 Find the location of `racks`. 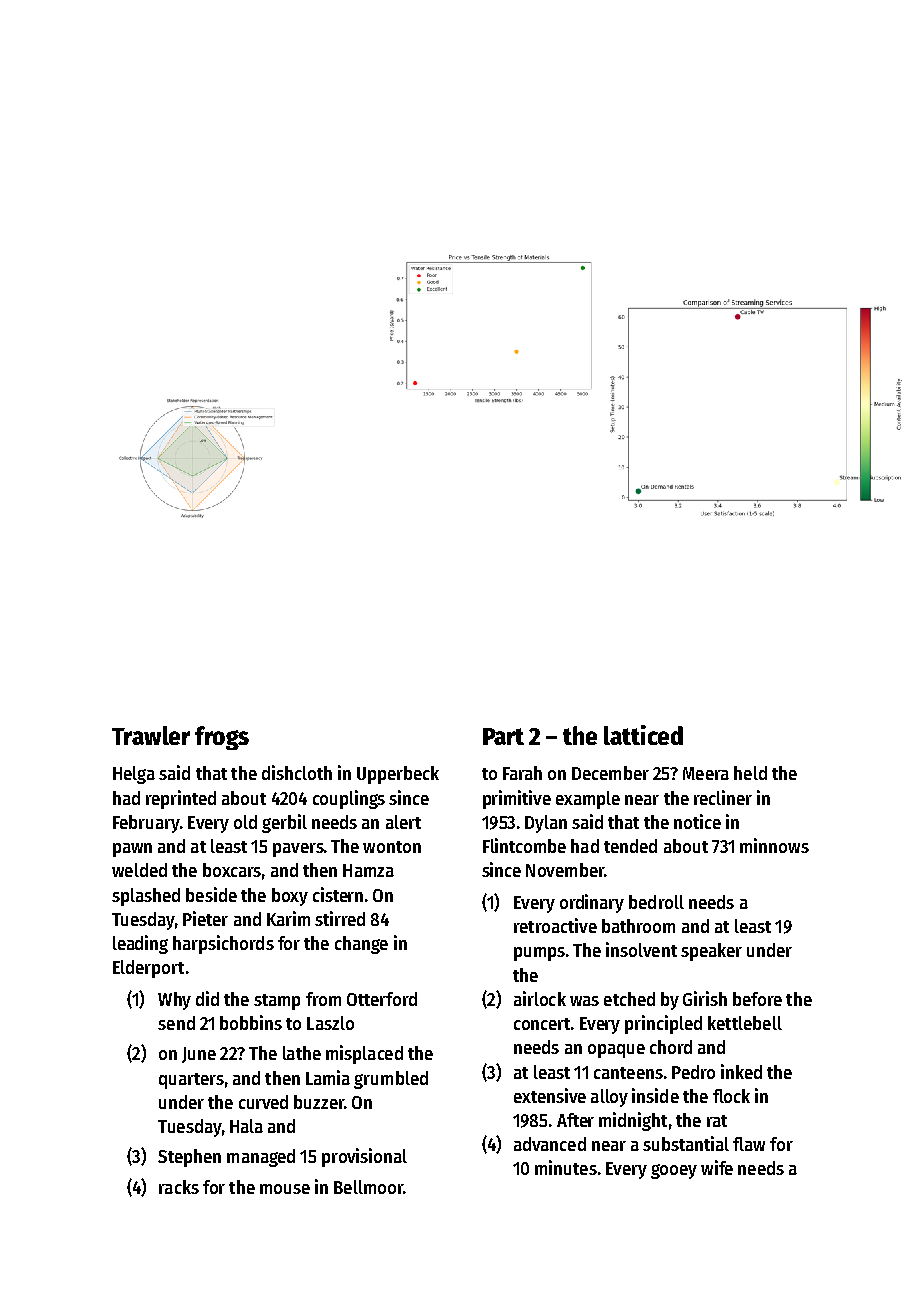

racks is located at coordinates (179, 1187).
